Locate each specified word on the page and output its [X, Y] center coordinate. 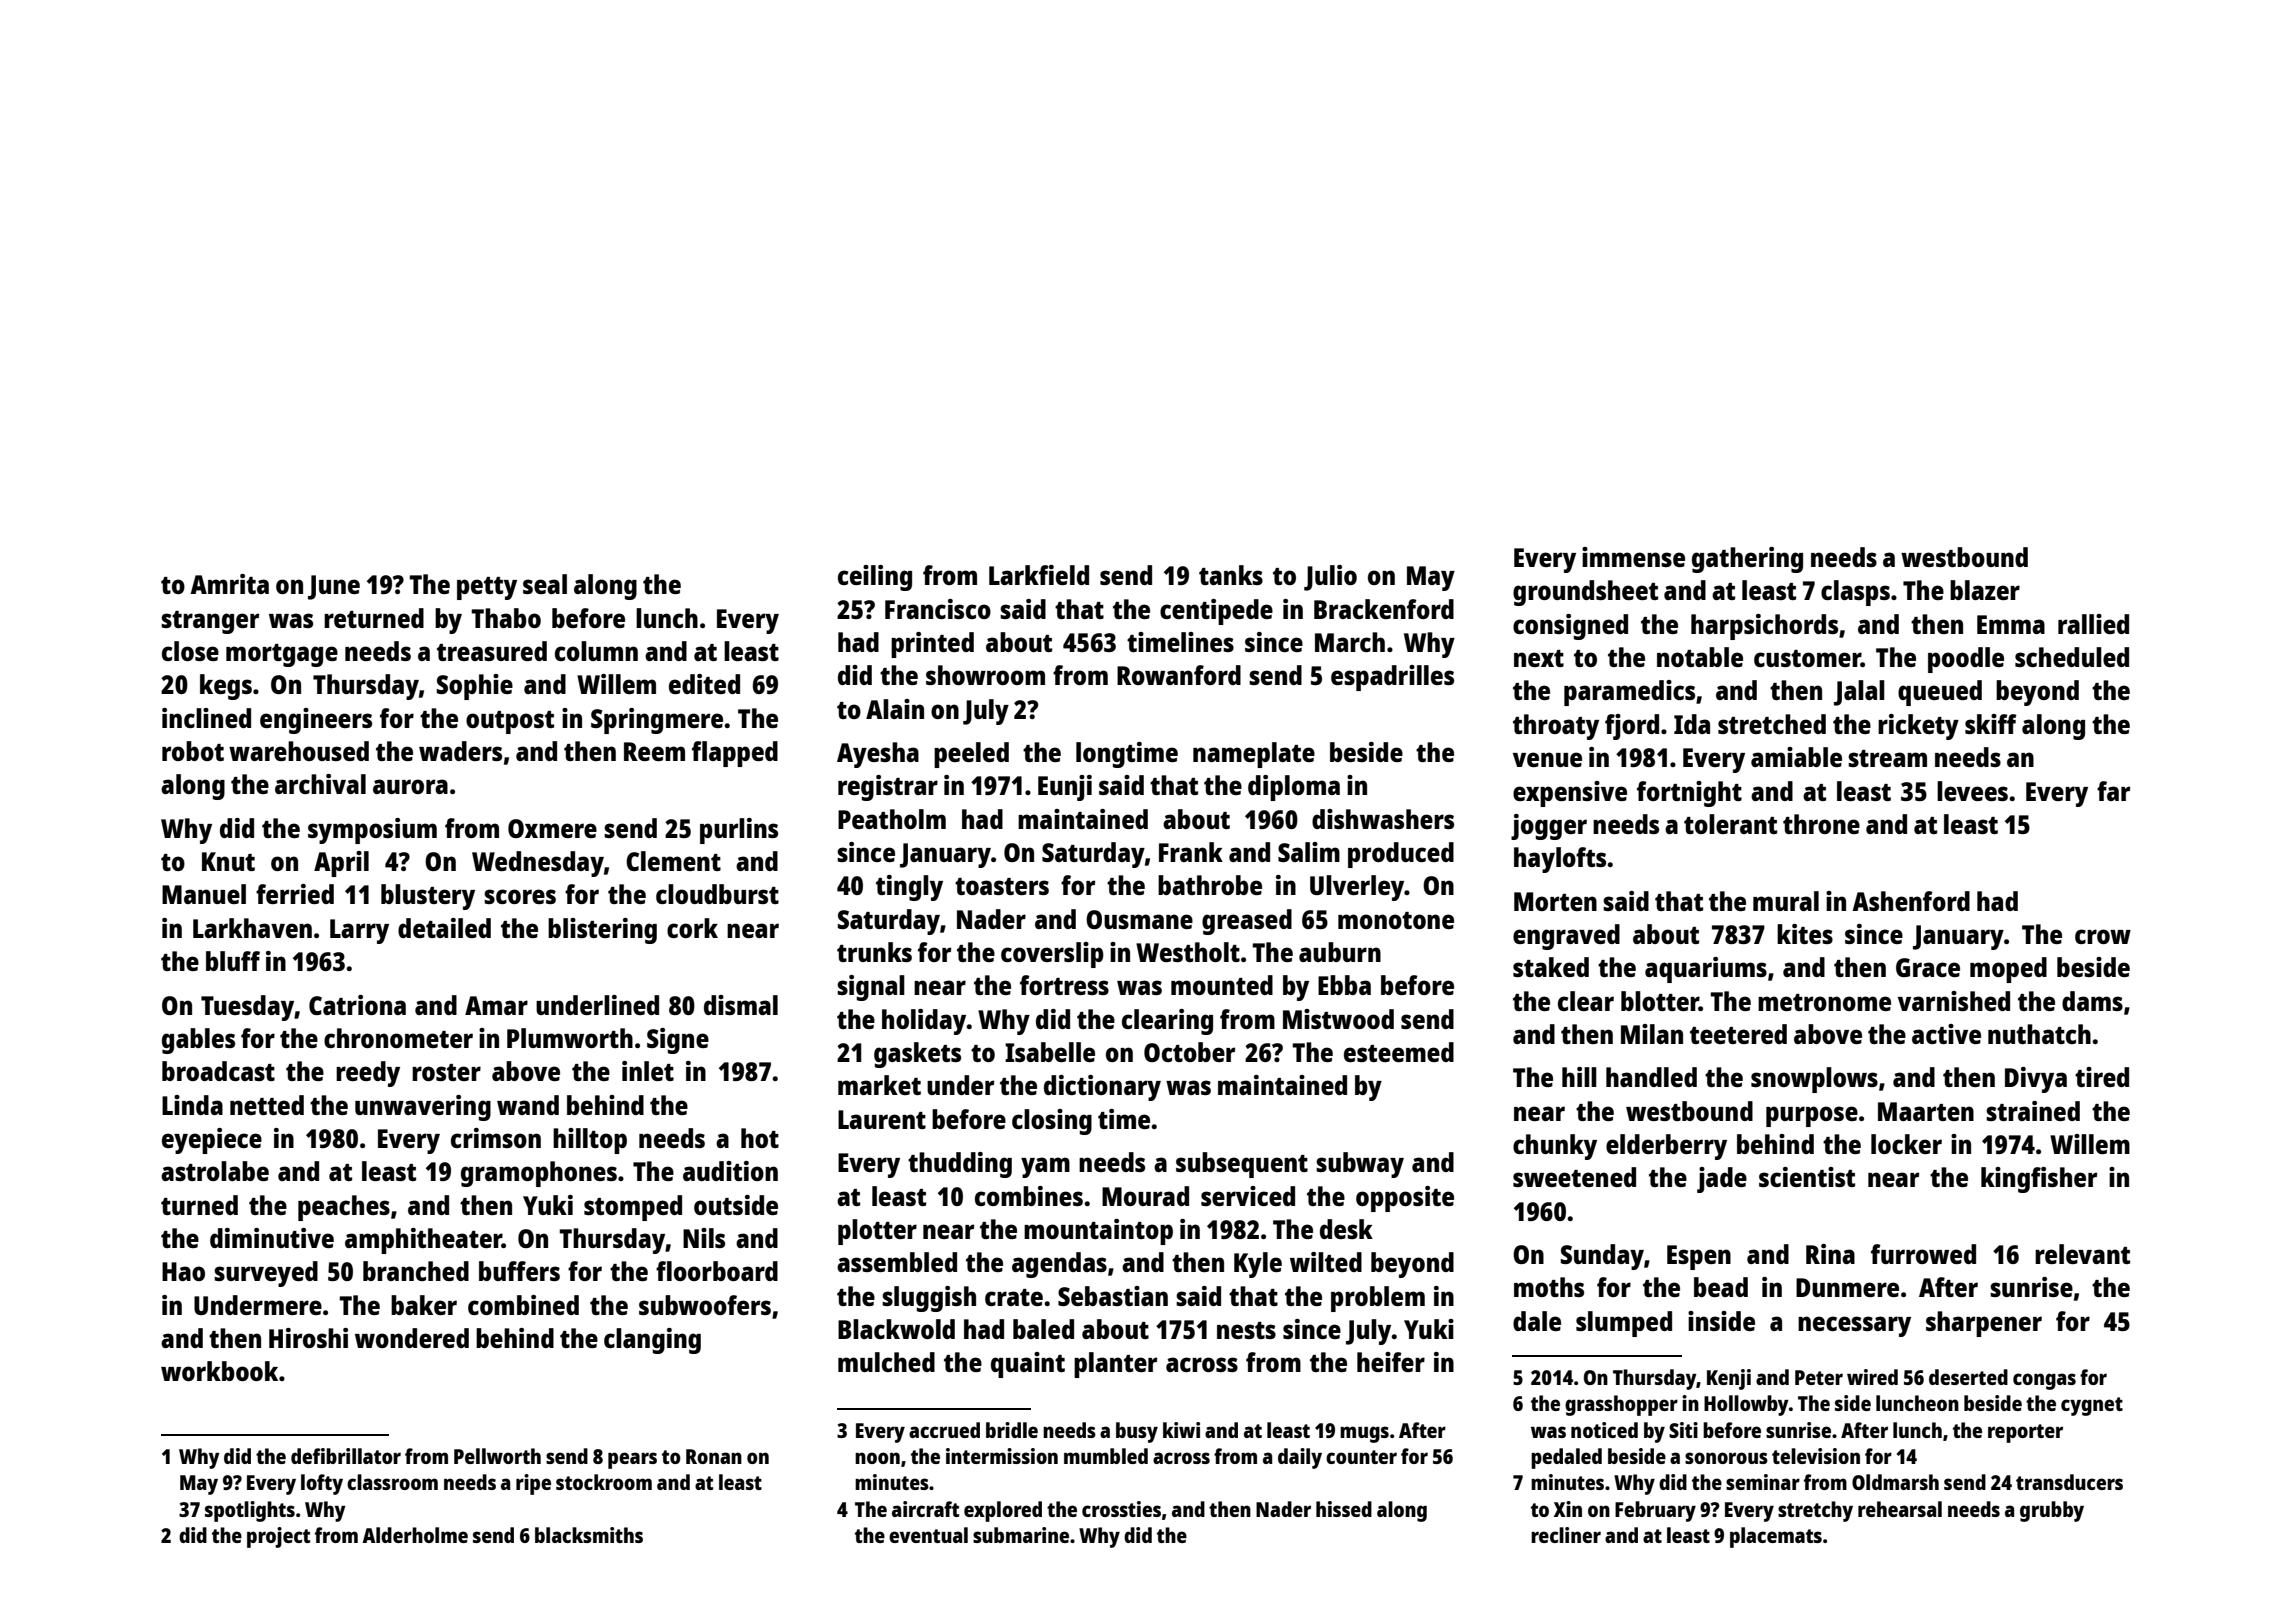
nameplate [1254, 755]
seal [545, 584]
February [1655, 1511]
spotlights [250, 1511]
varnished [1954, 1001]
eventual [928, 1535]
